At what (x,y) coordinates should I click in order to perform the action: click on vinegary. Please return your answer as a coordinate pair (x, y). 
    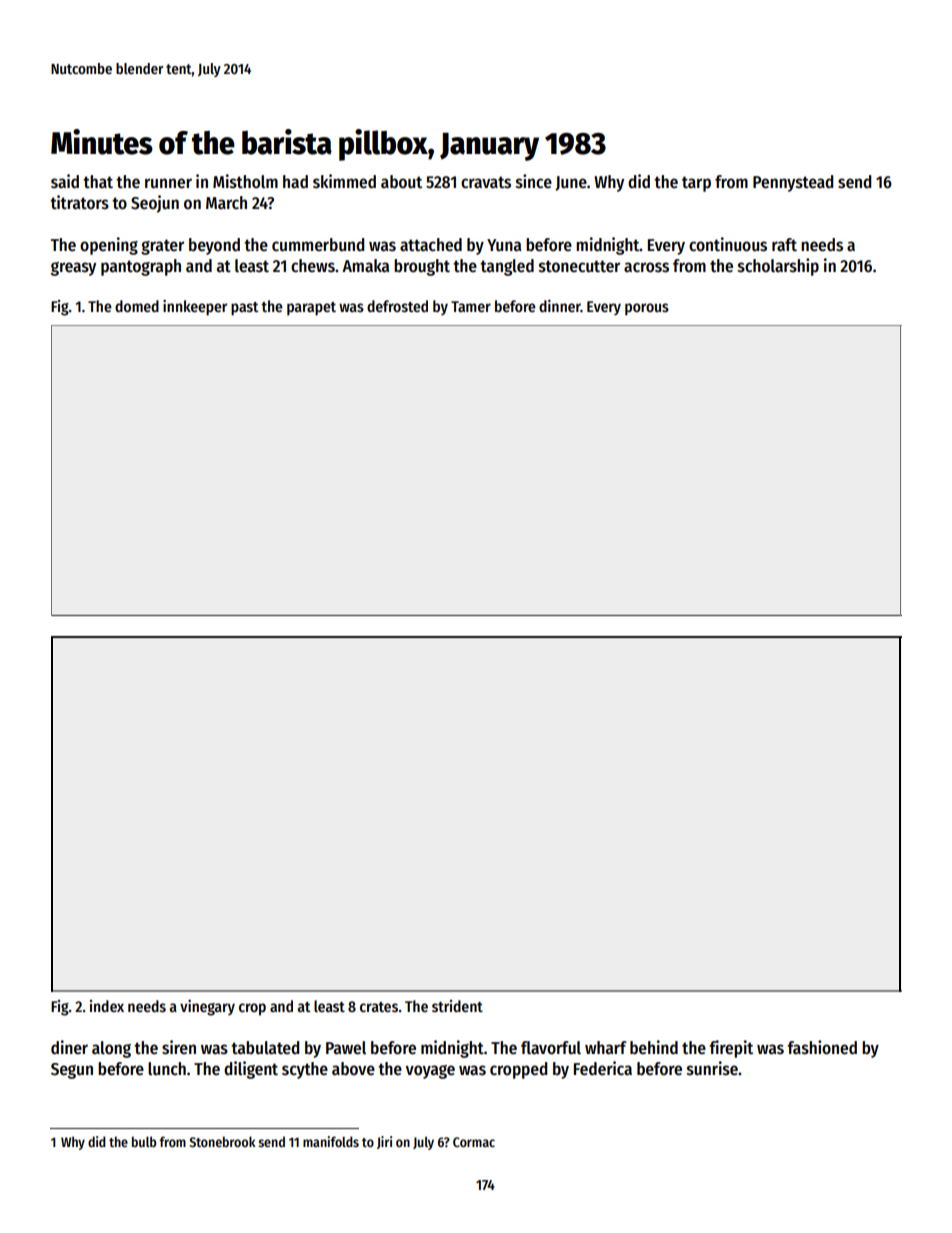
    Looking at the image, I should click on (207, 1008).
